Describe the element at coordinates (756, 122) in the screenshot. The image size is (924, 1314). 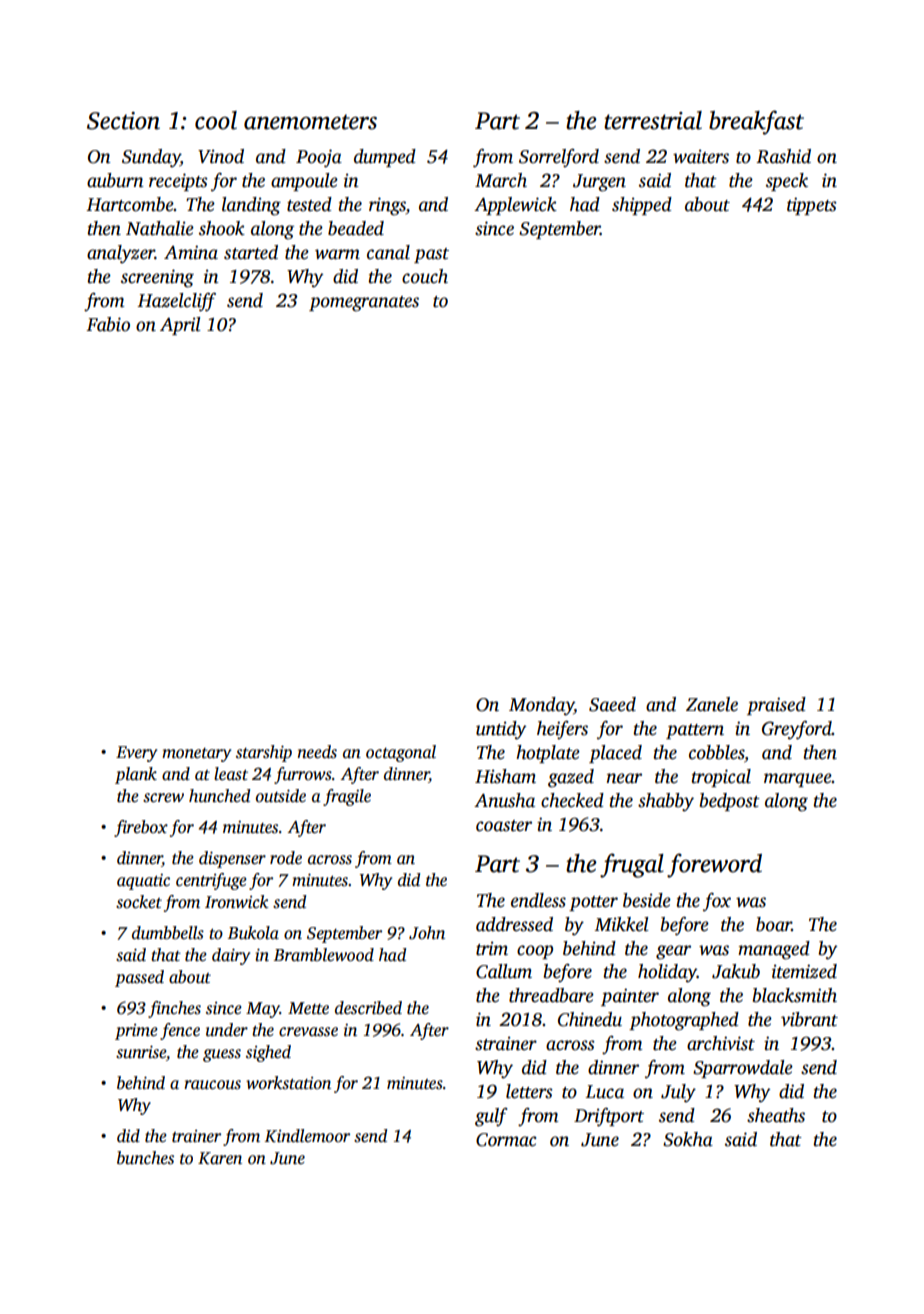
I see `breakfast` at that location.
